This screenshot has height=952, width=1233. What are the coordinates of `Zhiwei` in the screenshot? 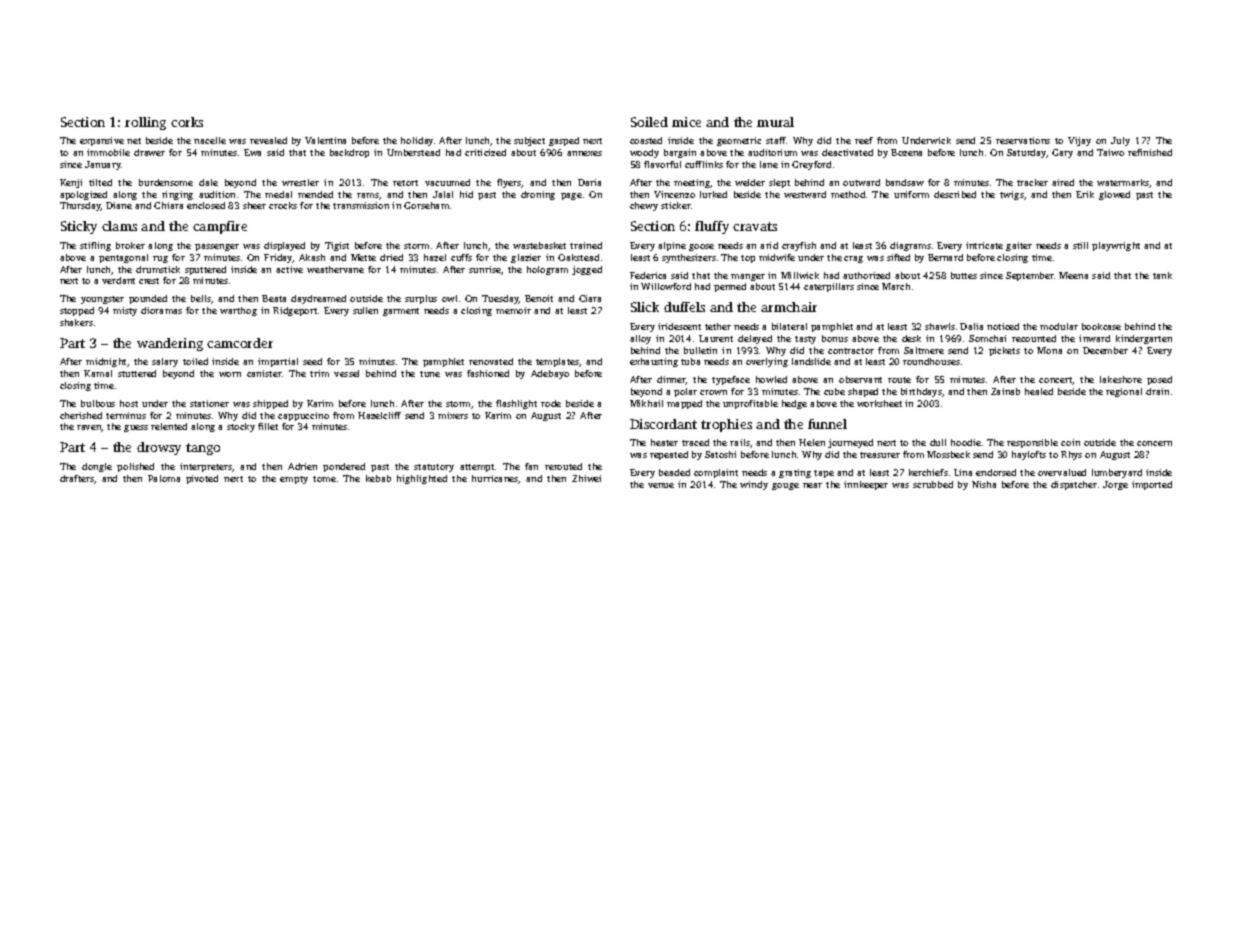 It's located at (586, 478).
